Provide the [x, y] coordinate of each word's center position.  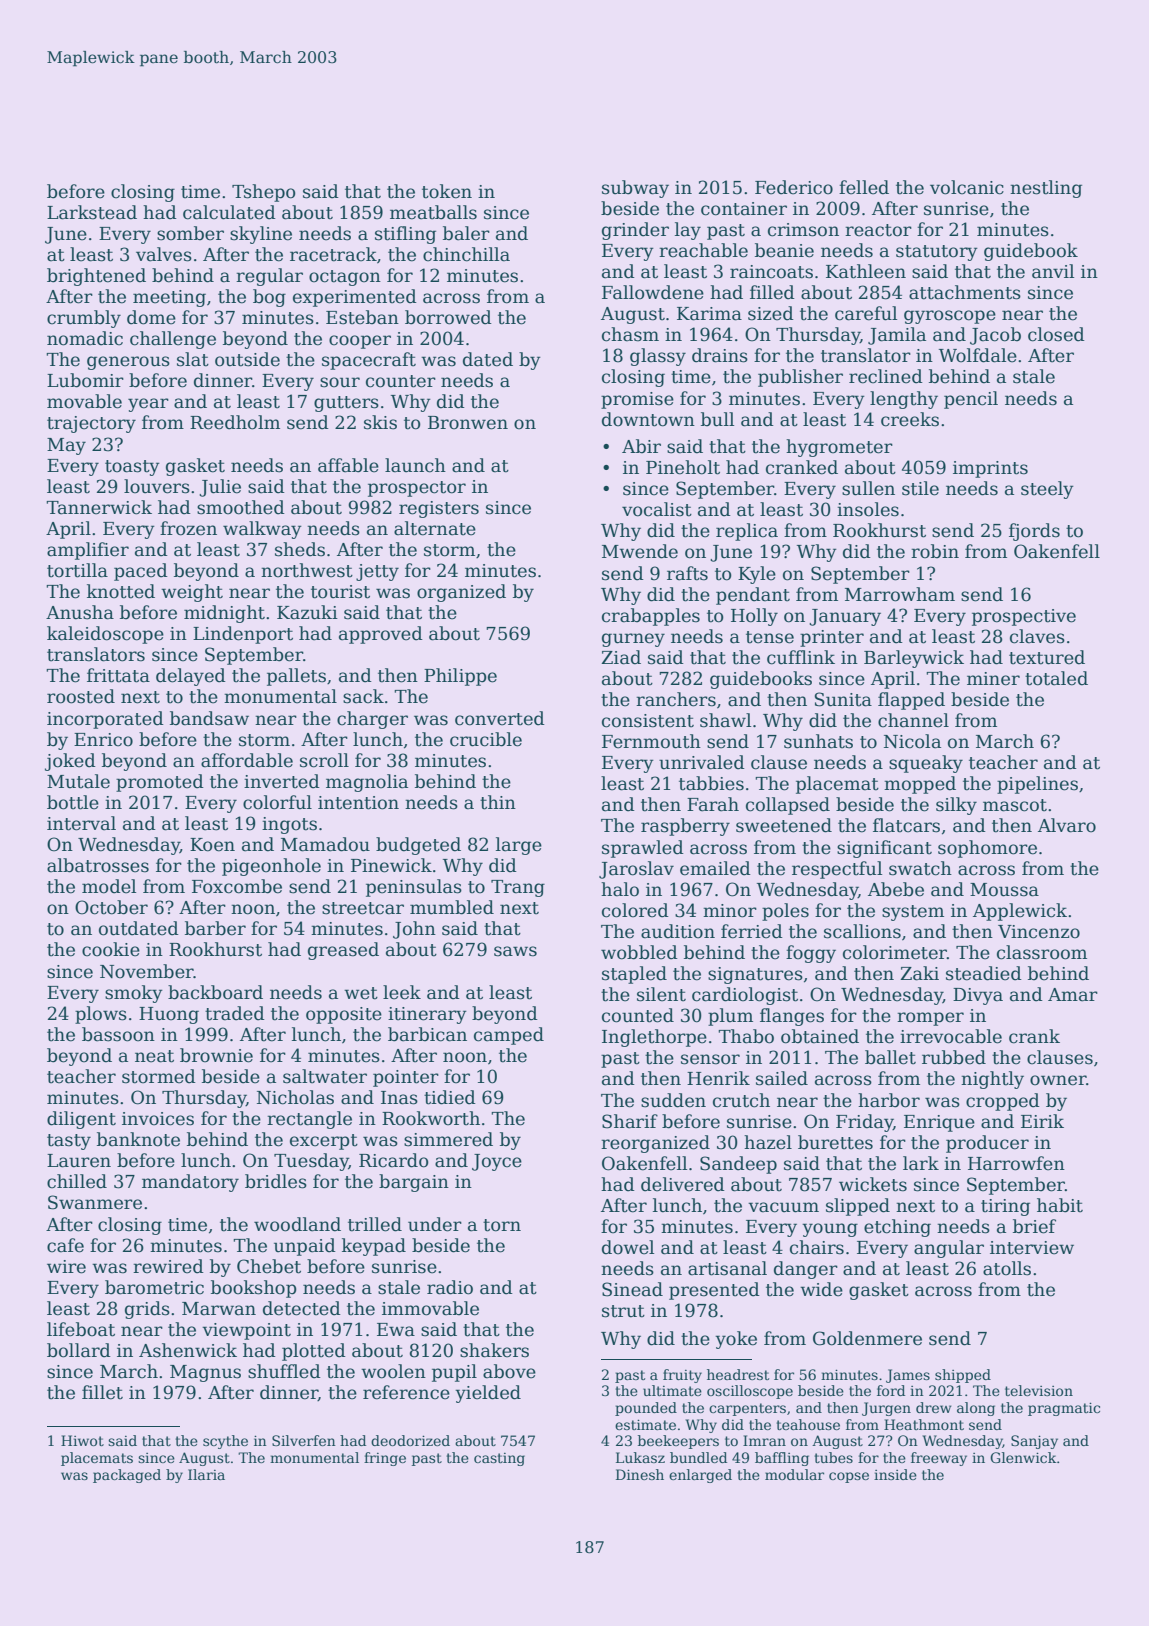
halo [620, 889]
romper [930, 1019]
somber [190, 233]
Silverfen [304, 1440]
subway [635, 189]
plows [101, 1015]
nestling [1046, 189]
